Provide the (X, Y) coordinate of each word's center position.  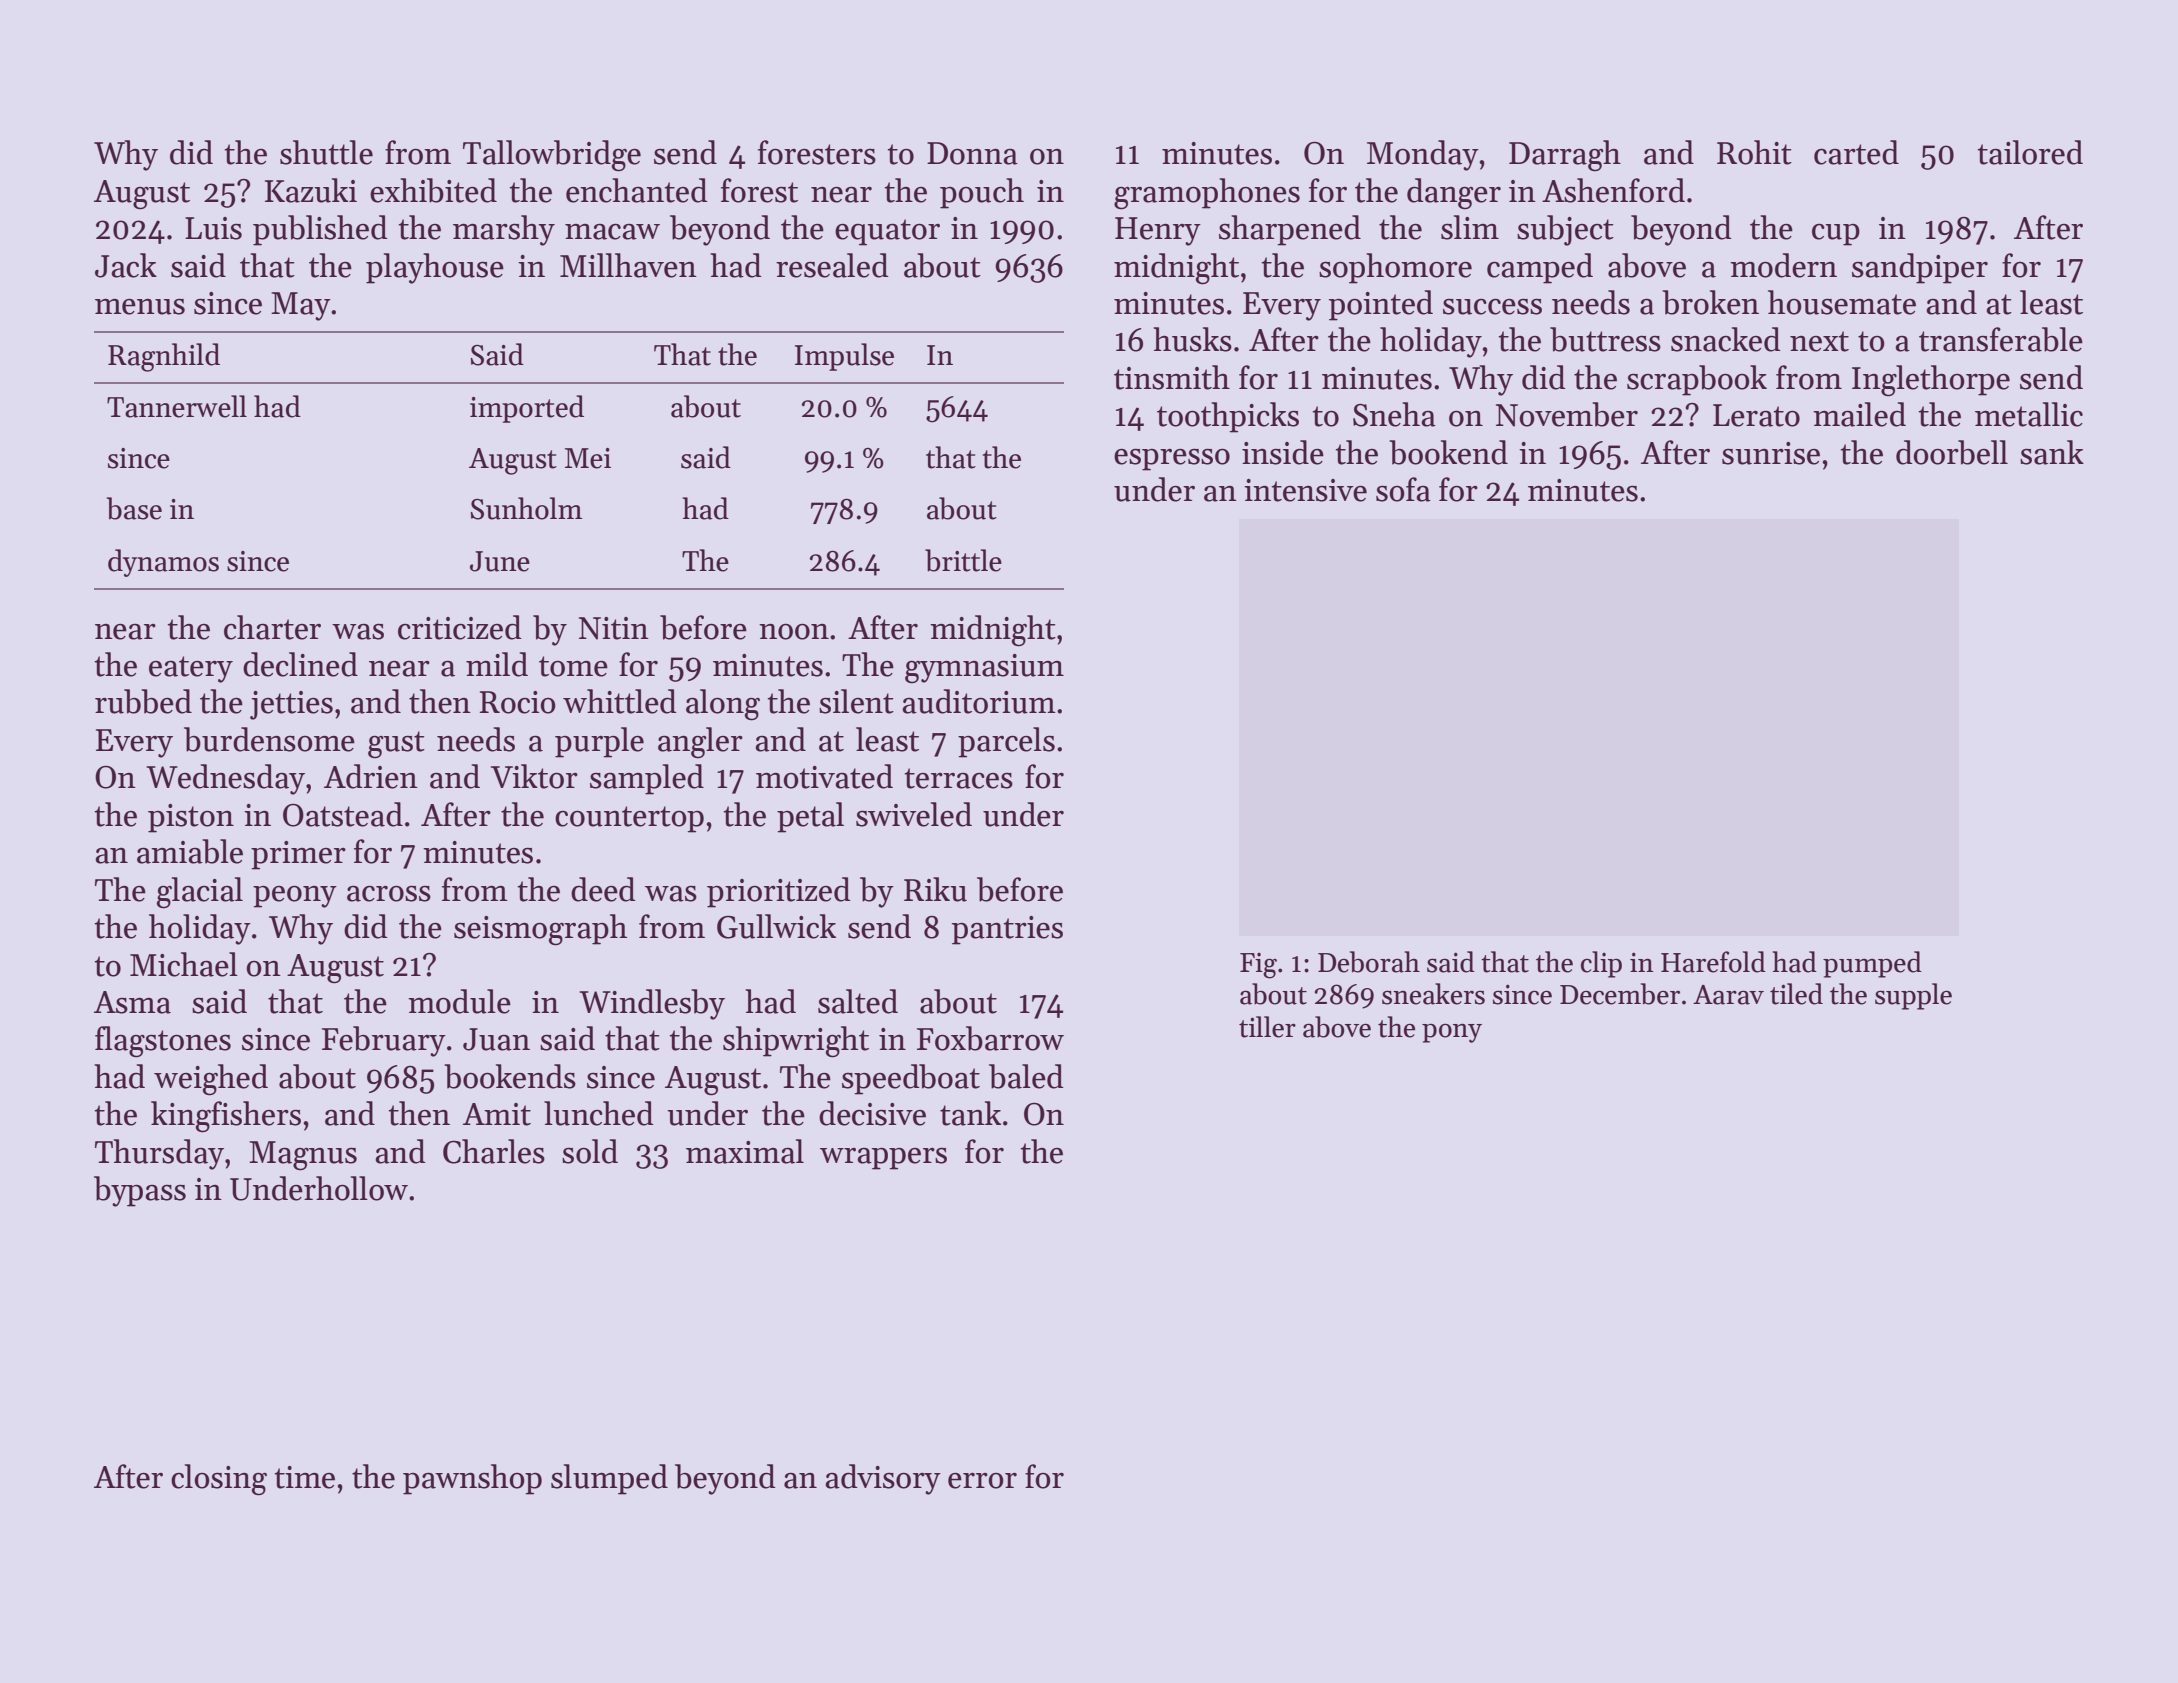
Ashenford (1613, 190)
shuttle (326, 152)
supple (1913, 996)
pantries (1007, 930)
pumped (1872, 964)
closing (219, 1480)
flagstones (163, 1042)
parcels (1006, 742)
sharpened (1290, 230)
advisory (883, 1479)
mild (497, 664)
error (982, 1481)
